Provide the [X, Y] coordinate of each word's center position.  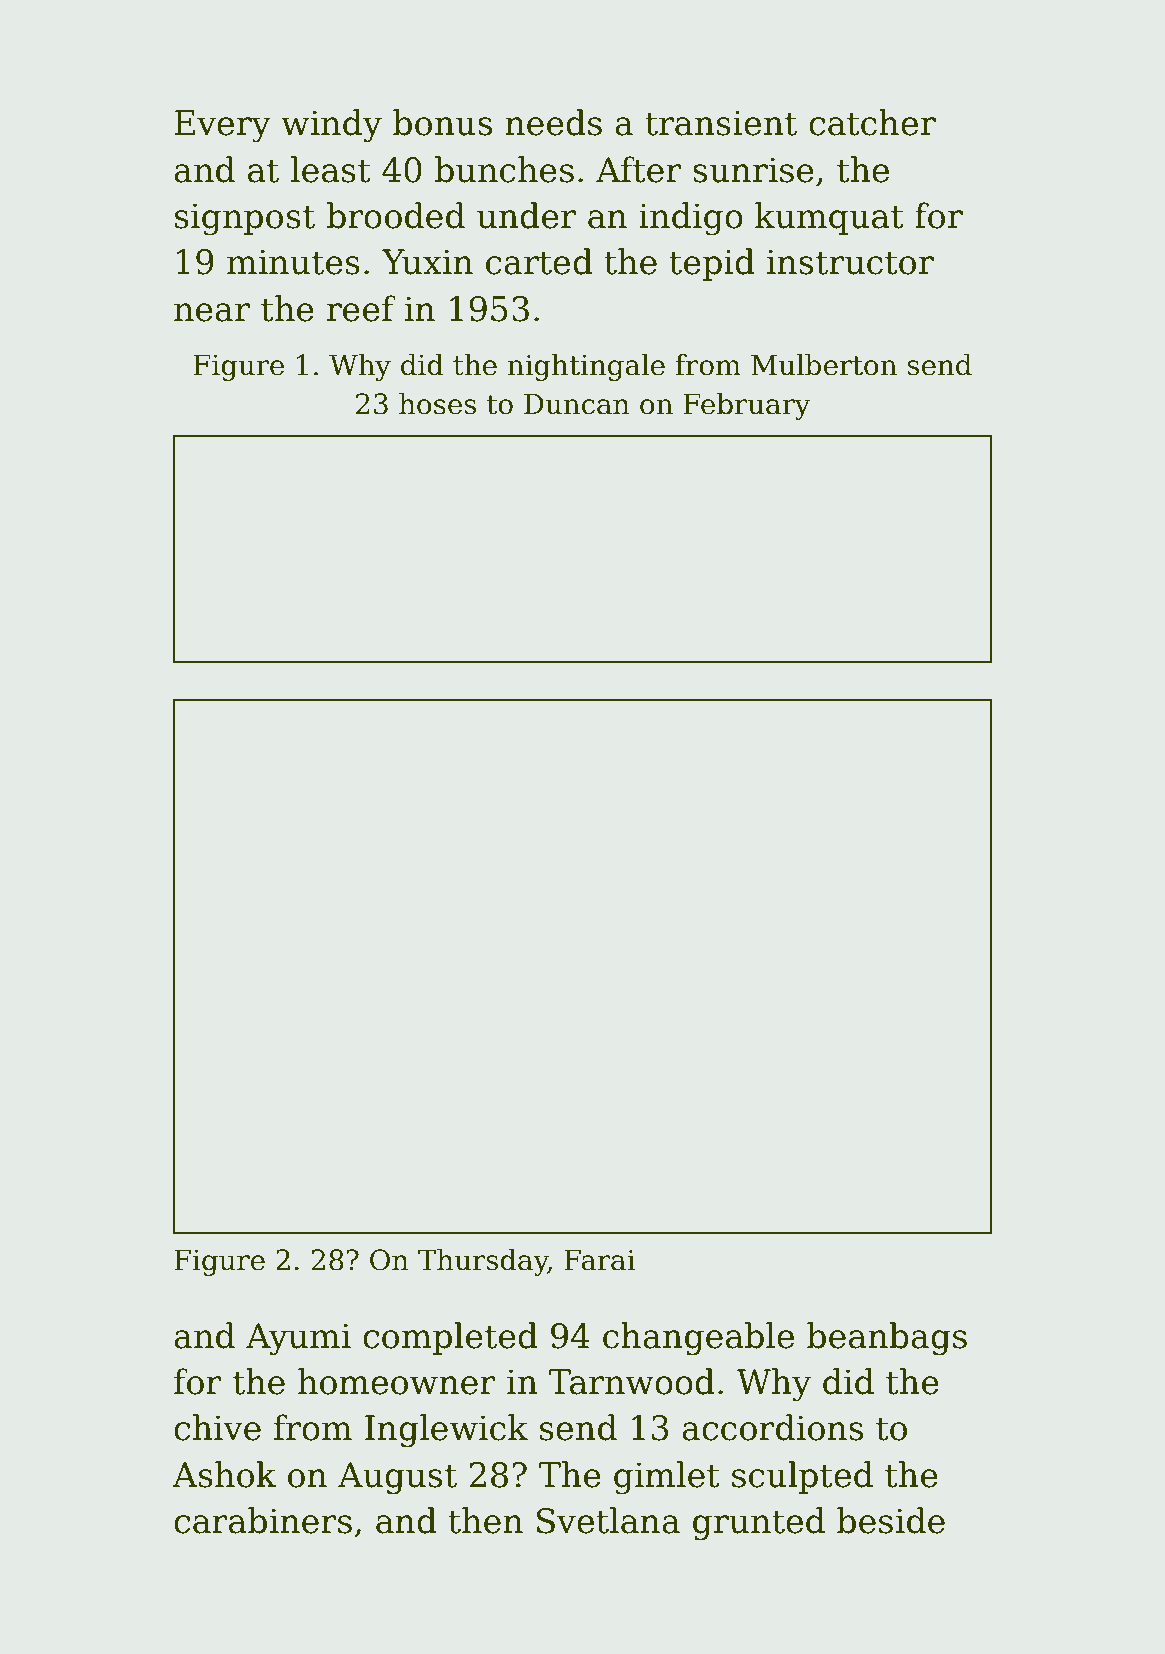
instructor [850, 262]
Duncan [577, 404]
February [747, 406]
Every [222, 126]
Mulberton [824, 365]
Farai [599, 1260]
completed [450, 1338]
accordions [772, 1427]
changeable [698, 1339]
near [212, 312]
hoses [437, 404]
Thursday [483, 1262]
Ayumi [298, 1339]
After [639, 169]
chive [217, 1427]
